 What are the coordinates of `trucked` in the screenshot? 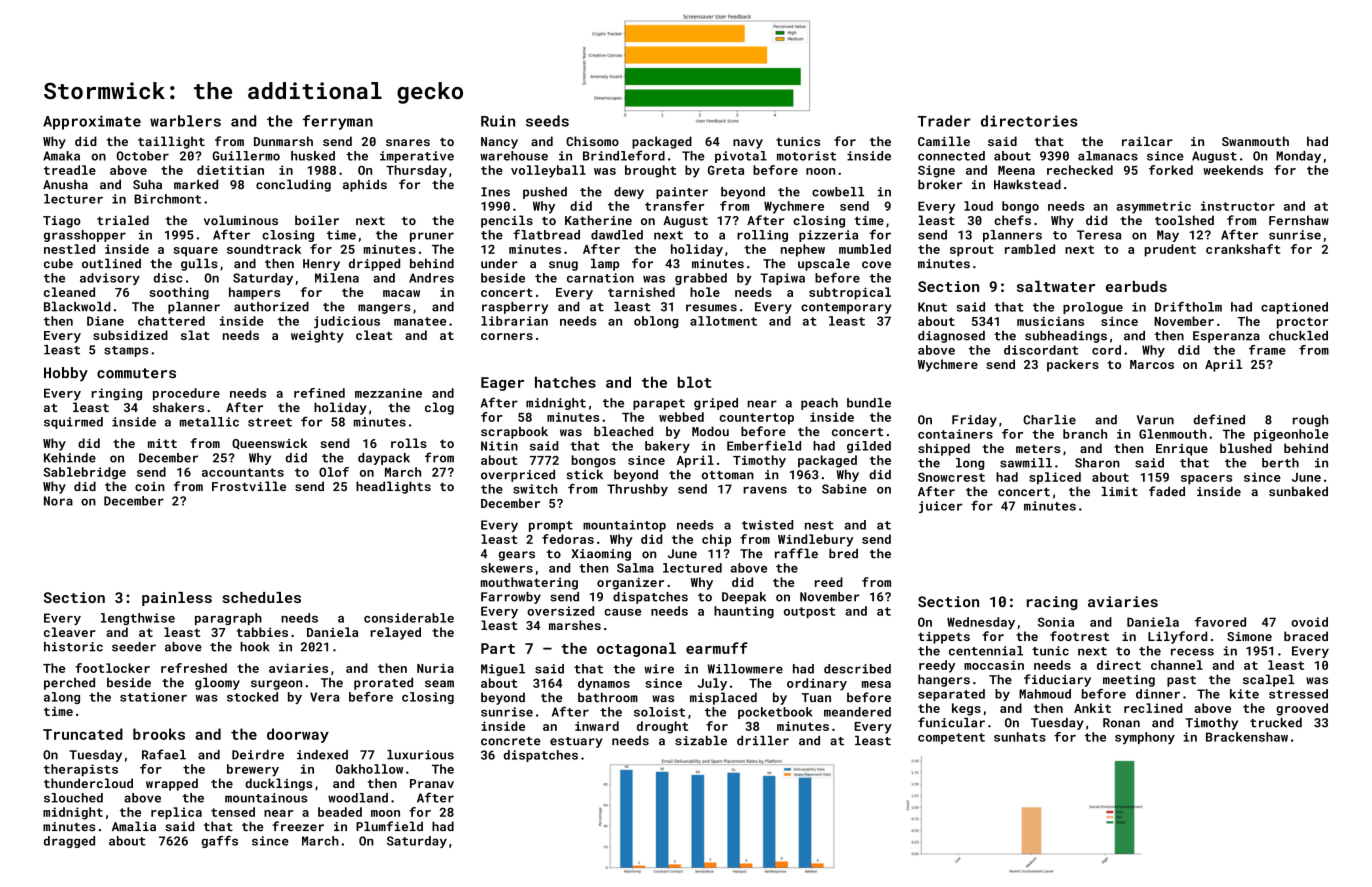 It's located at (1276, 723).
